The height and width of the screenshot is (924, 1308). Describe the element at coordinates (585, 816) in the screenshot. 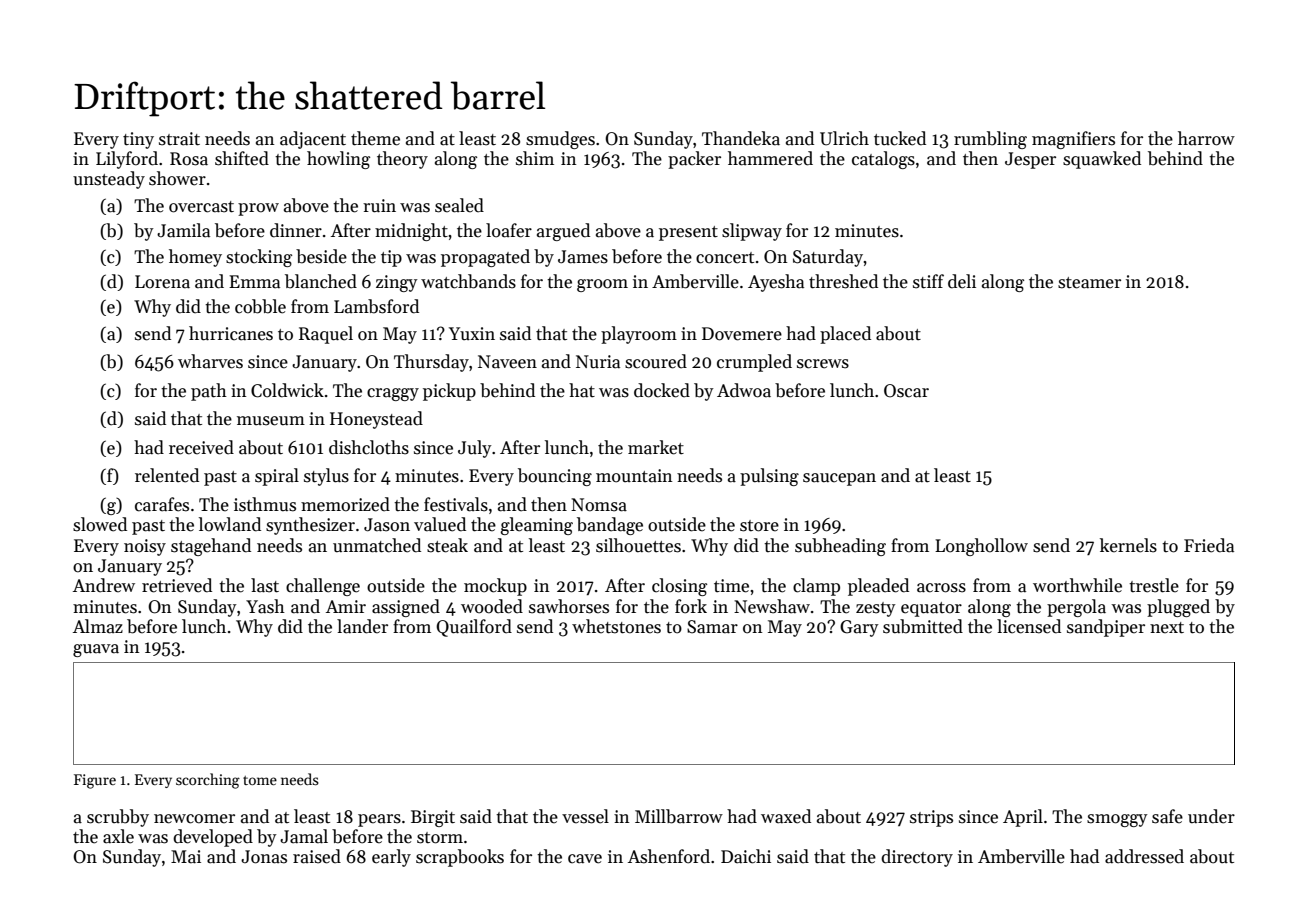

I see `vessel` at that location.
